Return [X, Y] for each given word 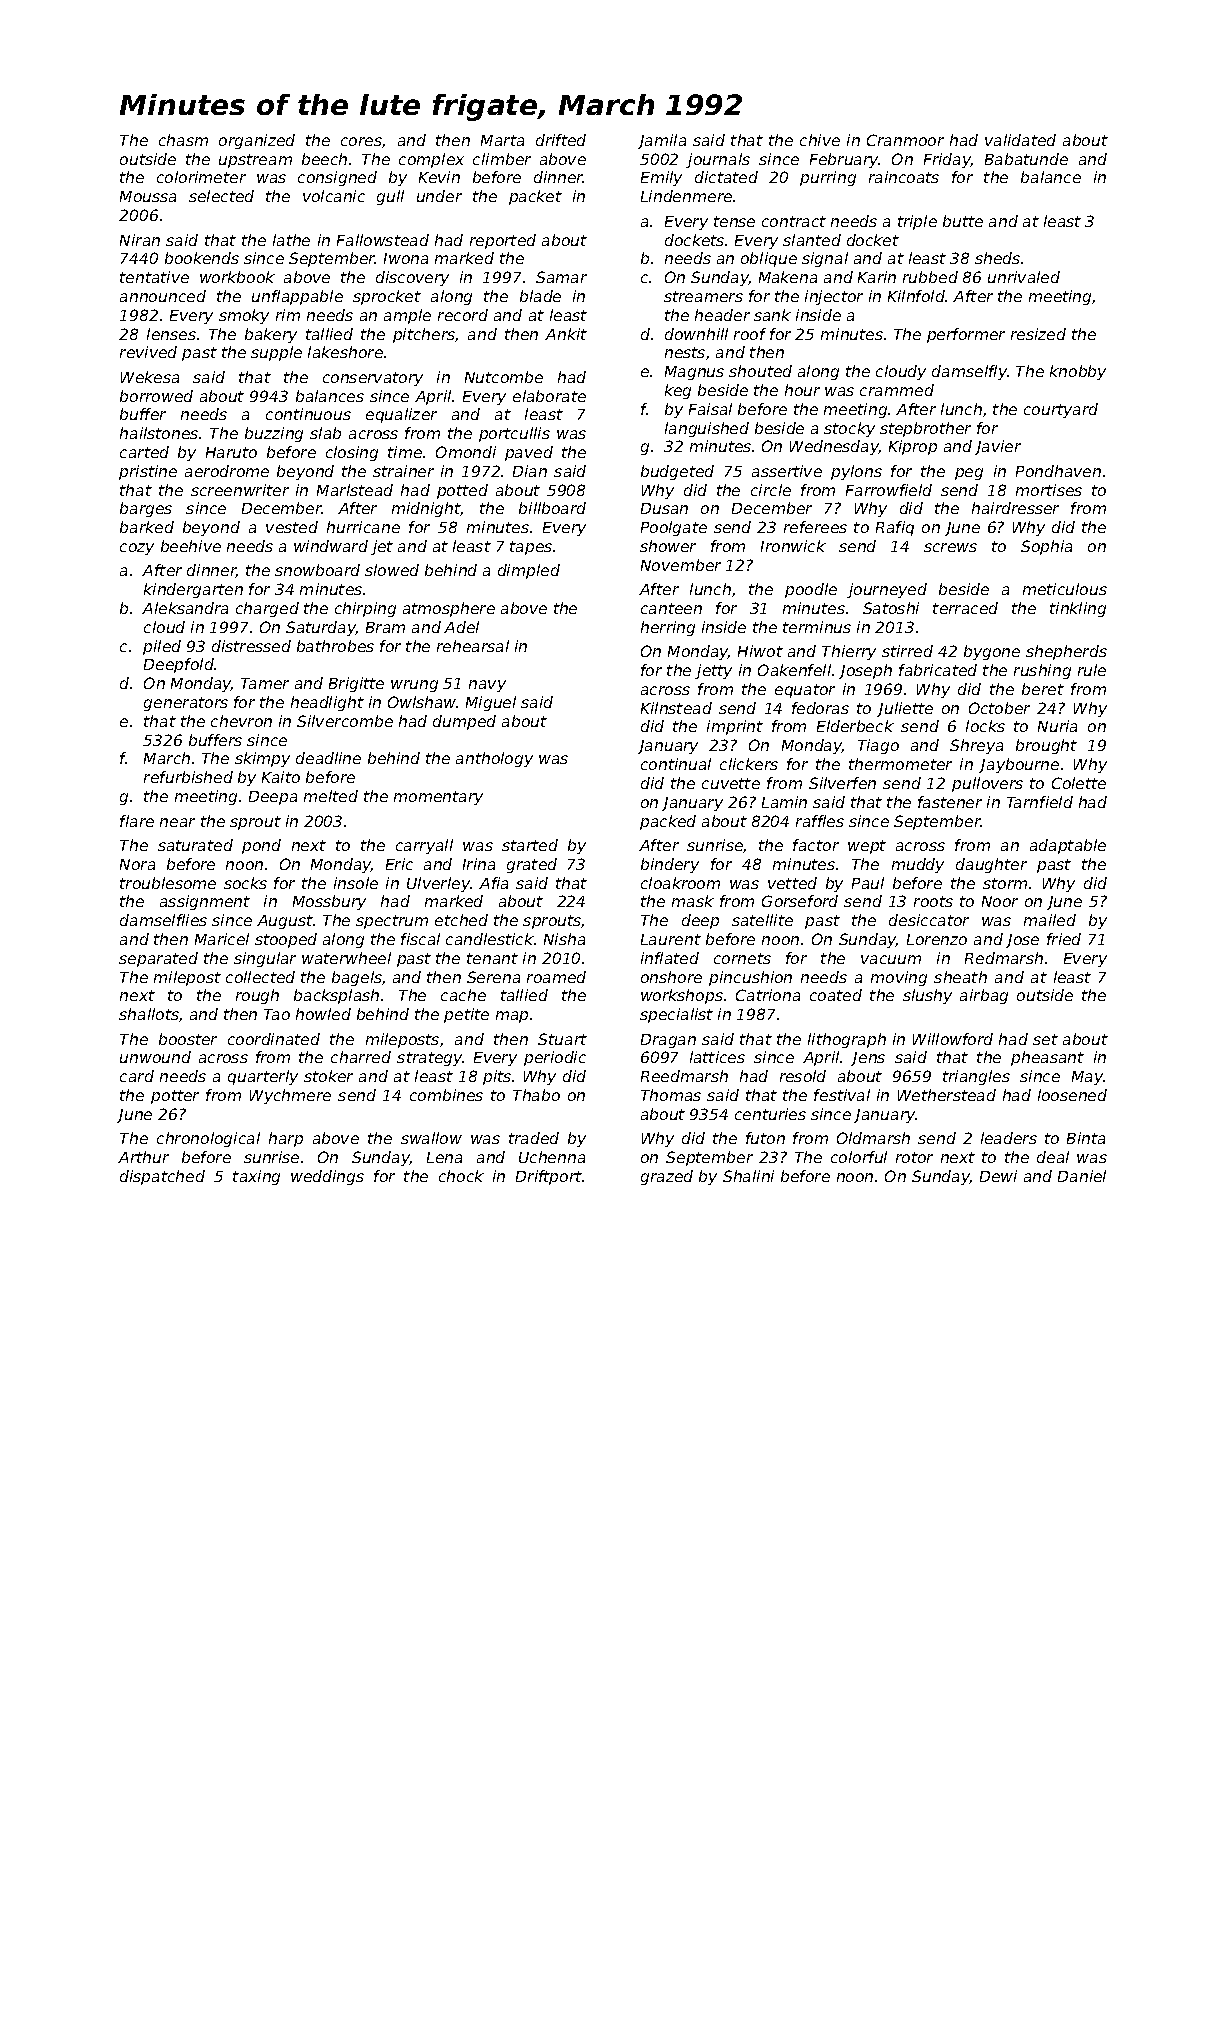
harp [286, 1139]
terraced [965, 608]
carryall [424, 846]
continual [676, 764]
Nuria [1057, 726]
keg [678, 391]
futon [765, 1138]
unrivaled [1024, 277]
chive [820, 140]
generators [186, 704]
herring [668, 628]
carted [144, 452]
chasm [183, 140]
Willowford [953, 1039]
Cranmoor [905, 140]
